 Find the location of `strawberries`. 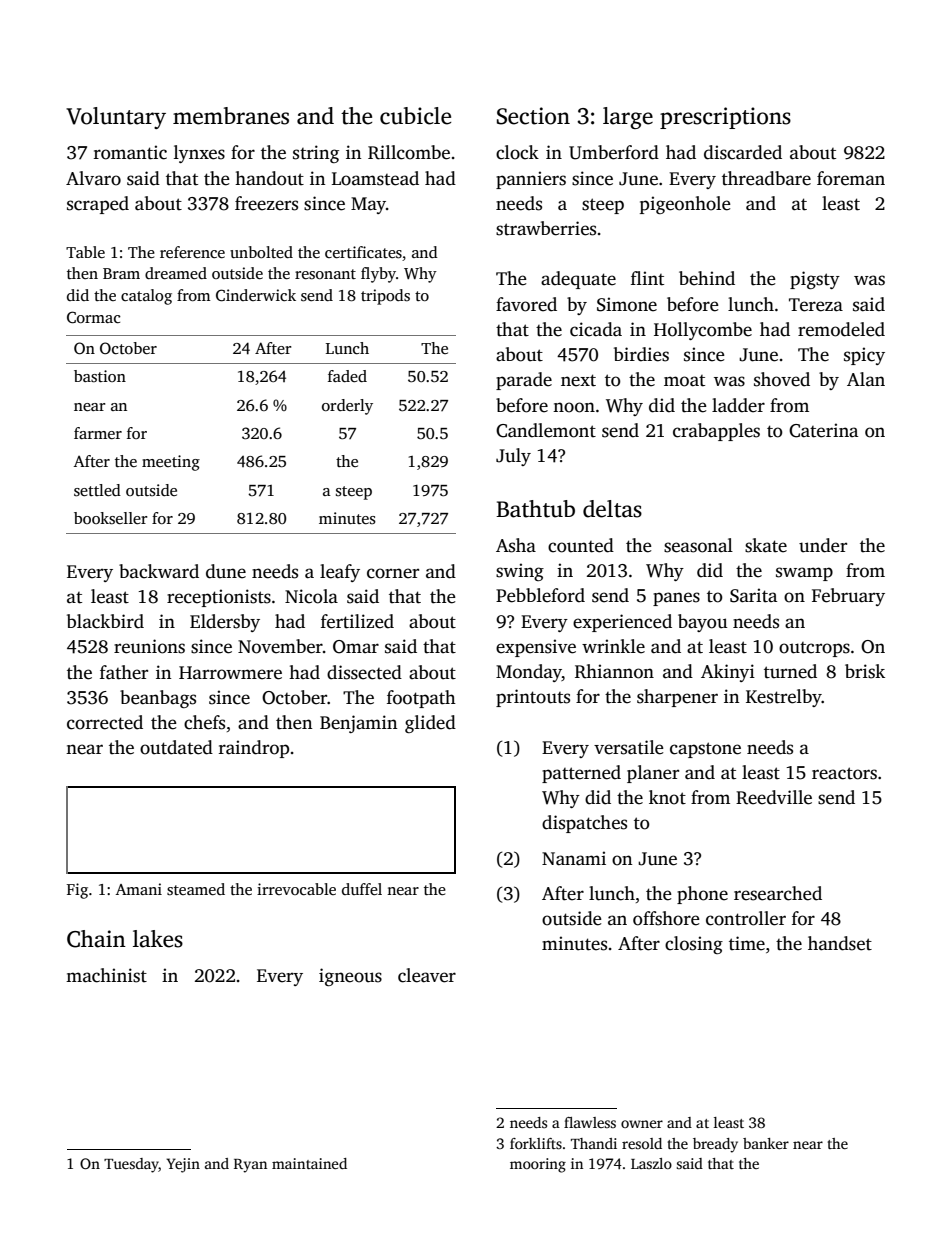

strawberries is located at coordinates (546, 228).
